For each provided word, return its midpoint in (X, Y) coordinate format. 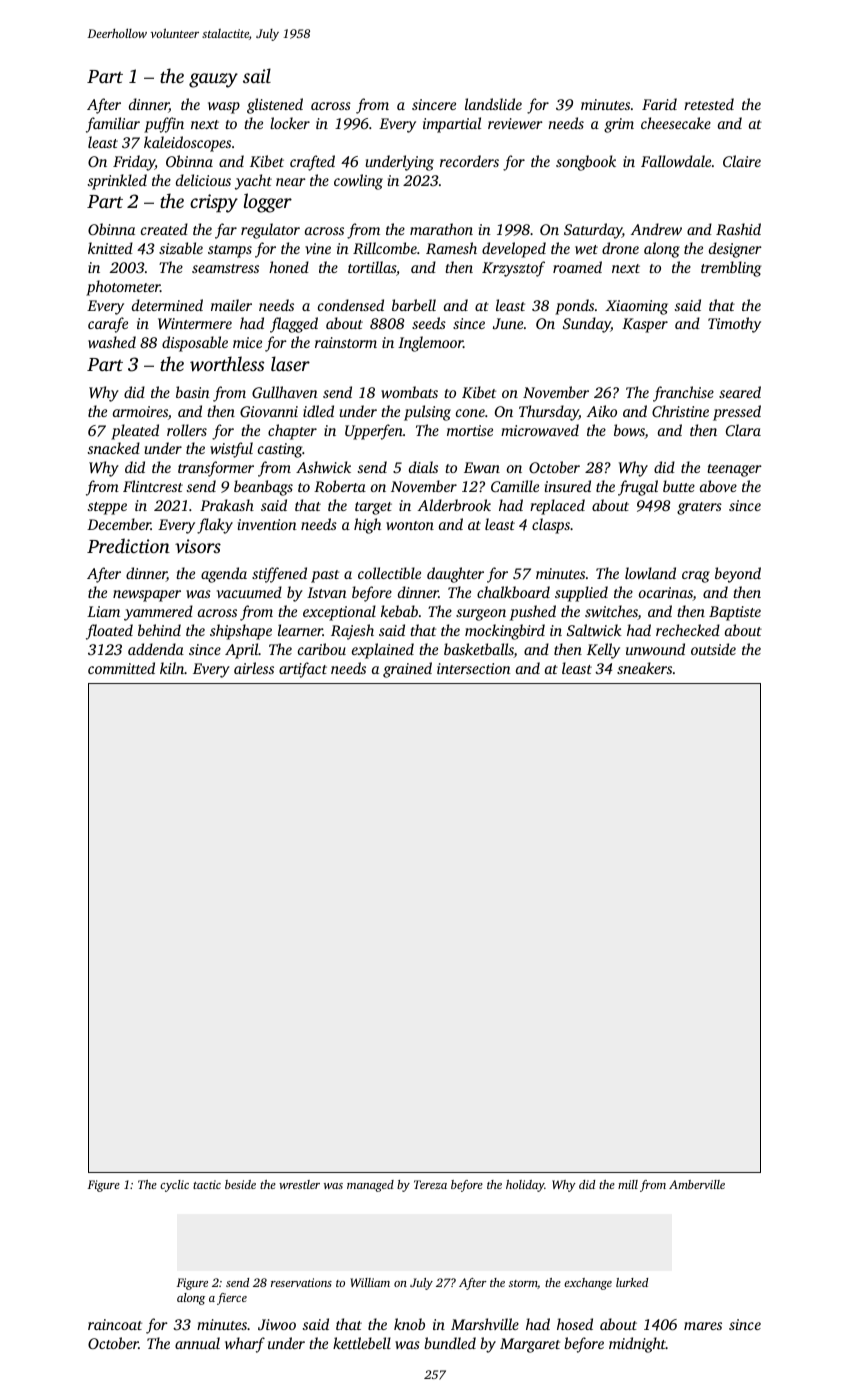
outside (713, 649)
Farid (659, 104)
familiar (113, 125)
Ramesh (451, 248)
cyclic (174, 1186)
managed (370, 1186)
